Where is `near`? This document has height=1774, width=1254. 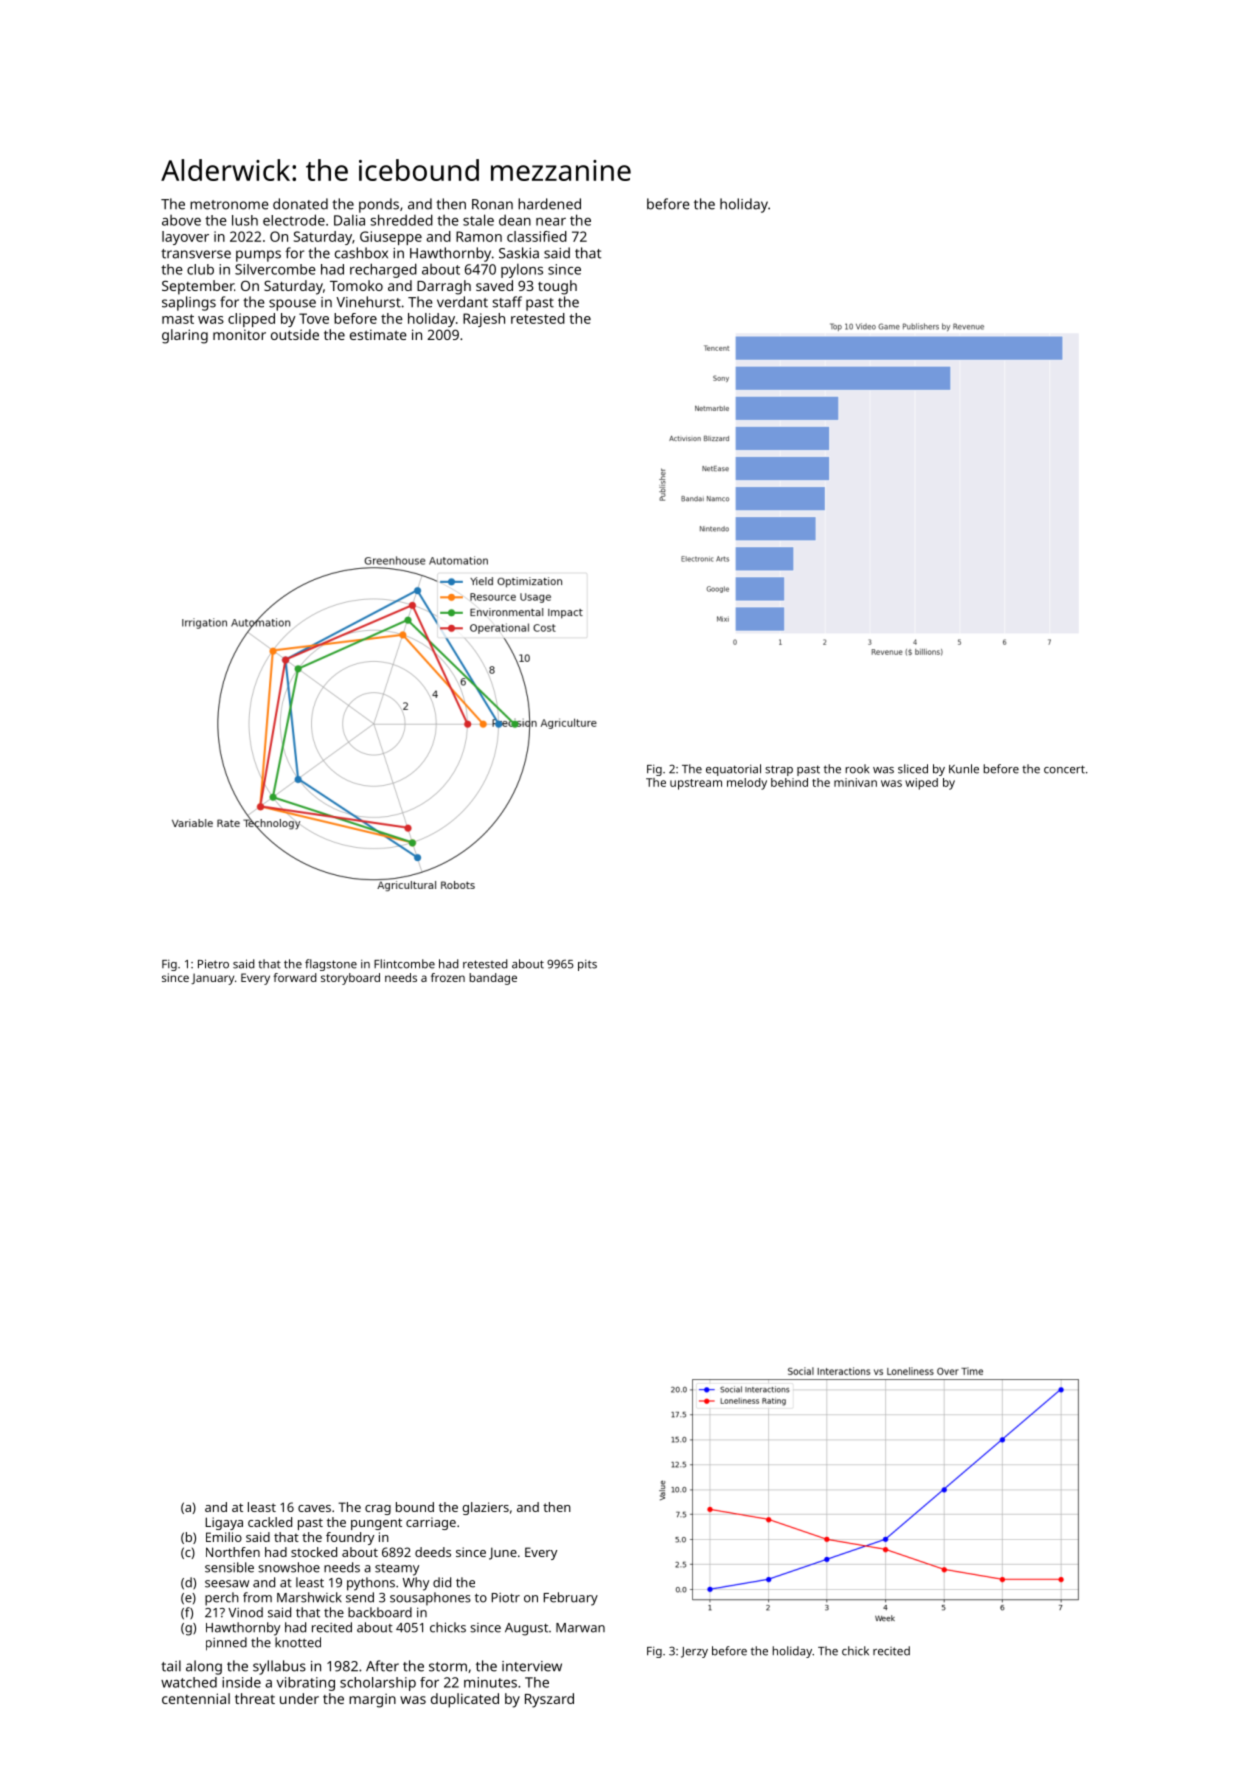
near is located at coordinates (551, 222).
